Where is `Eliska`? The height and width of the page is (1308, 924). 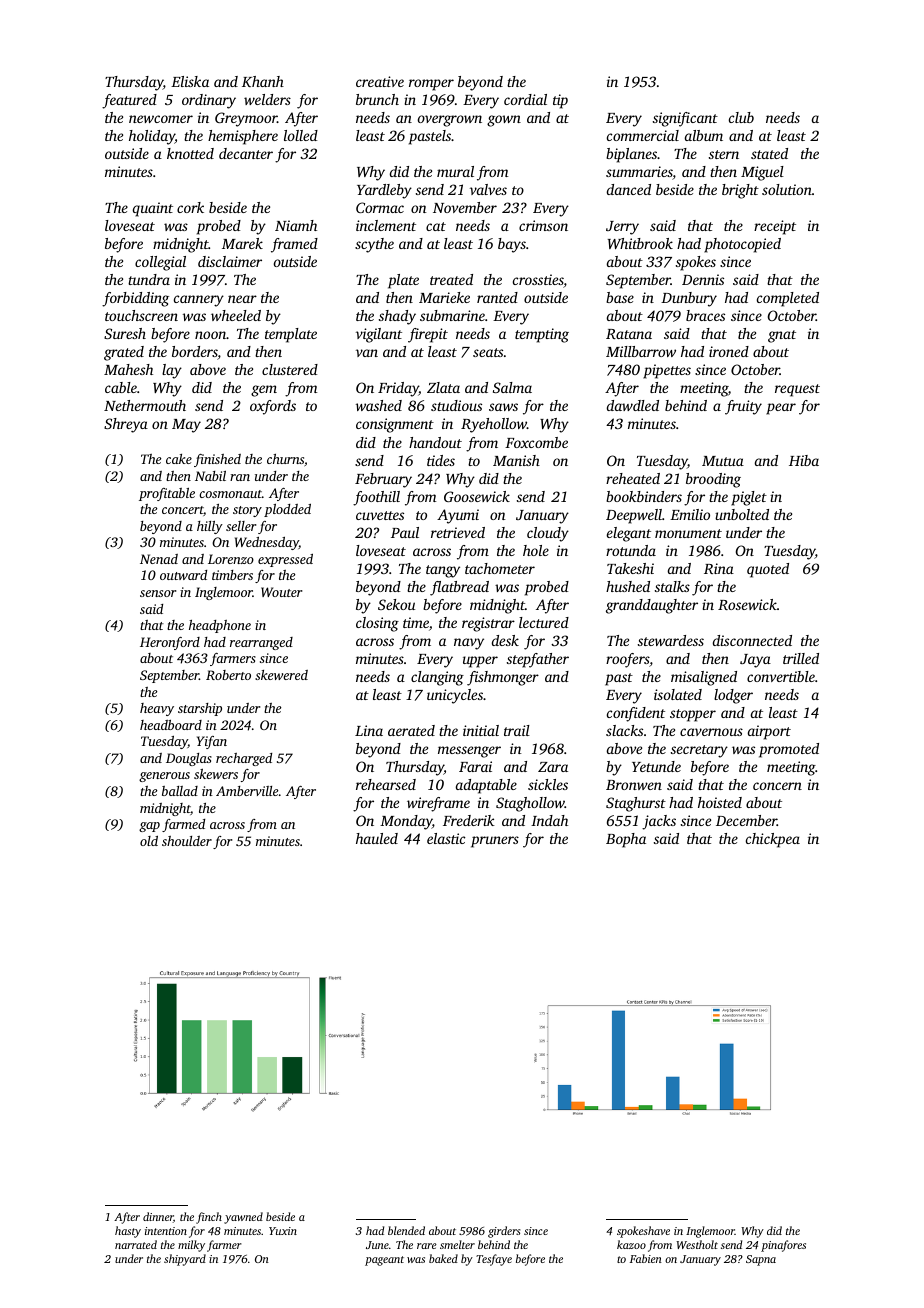 Eliska is located at coordinates (190, 81).
